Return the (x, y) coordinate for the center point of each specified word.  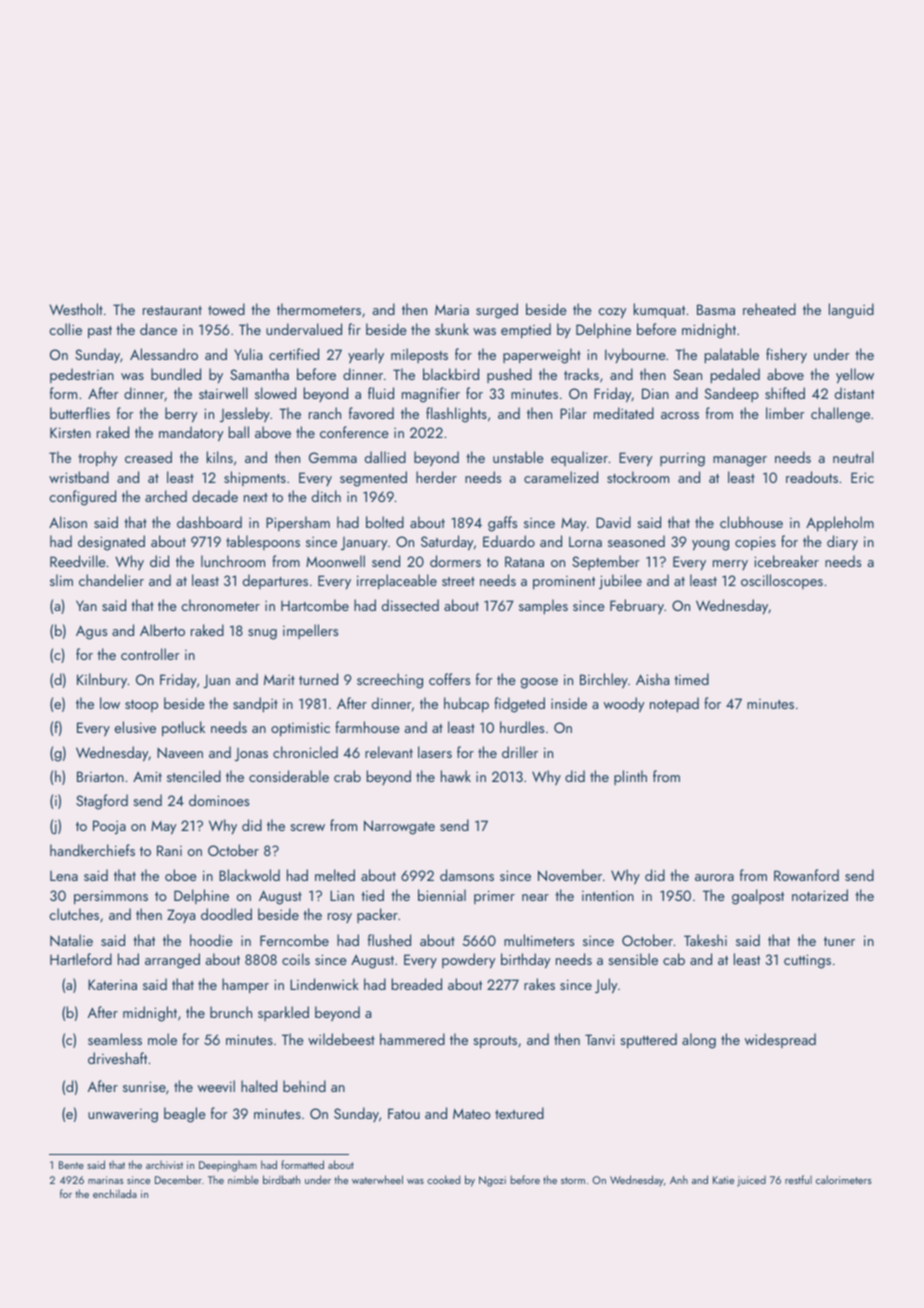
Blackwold (249, 875)
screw (307, 827)
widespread (780, 1040)
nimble (243, 1179)
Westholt (76, 309)
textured (519, 1113)
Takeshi (705, 940)
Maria (452, 309)
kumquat (659, 310)
